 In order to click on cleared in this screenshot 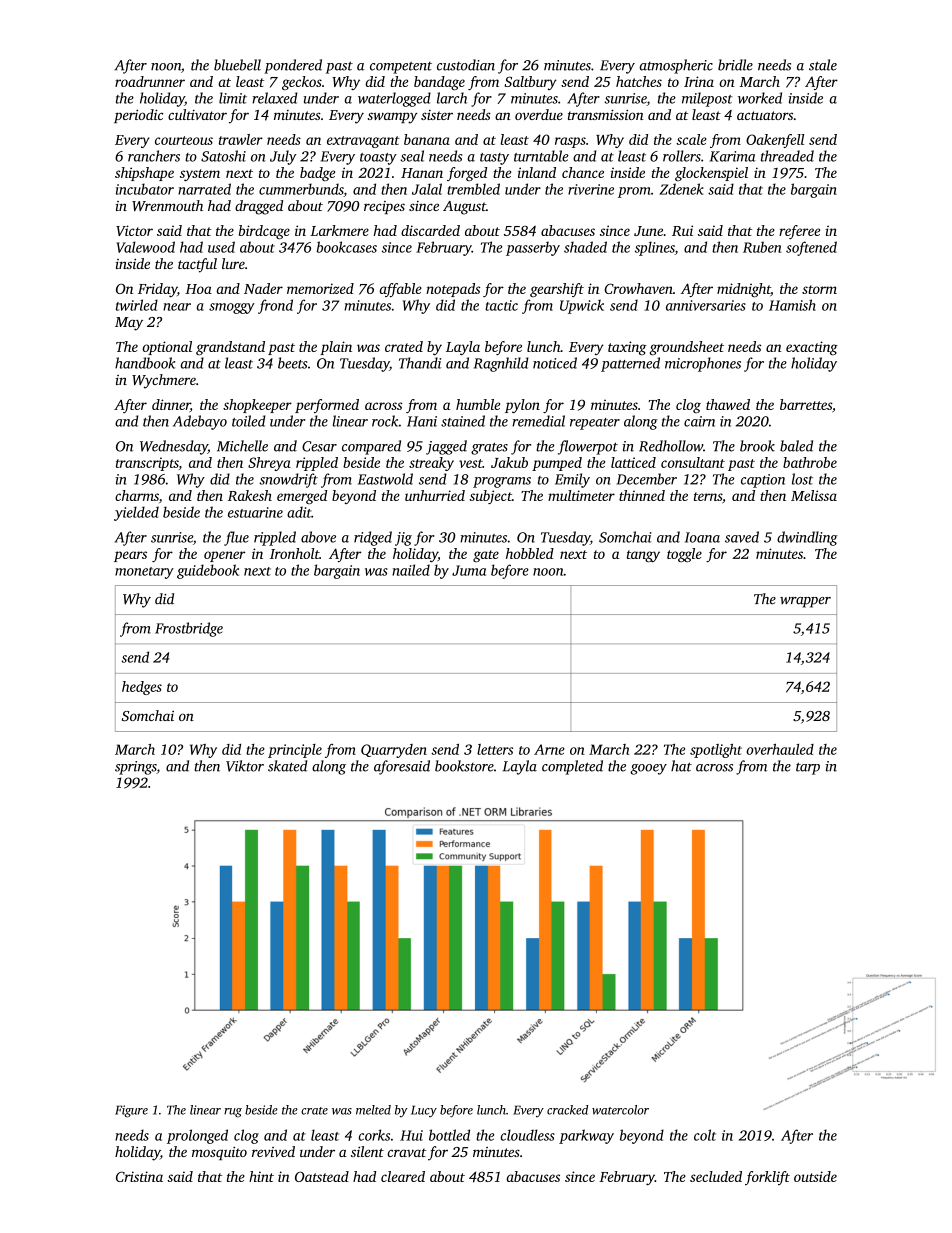, I will do `click(403, 1176)`.
